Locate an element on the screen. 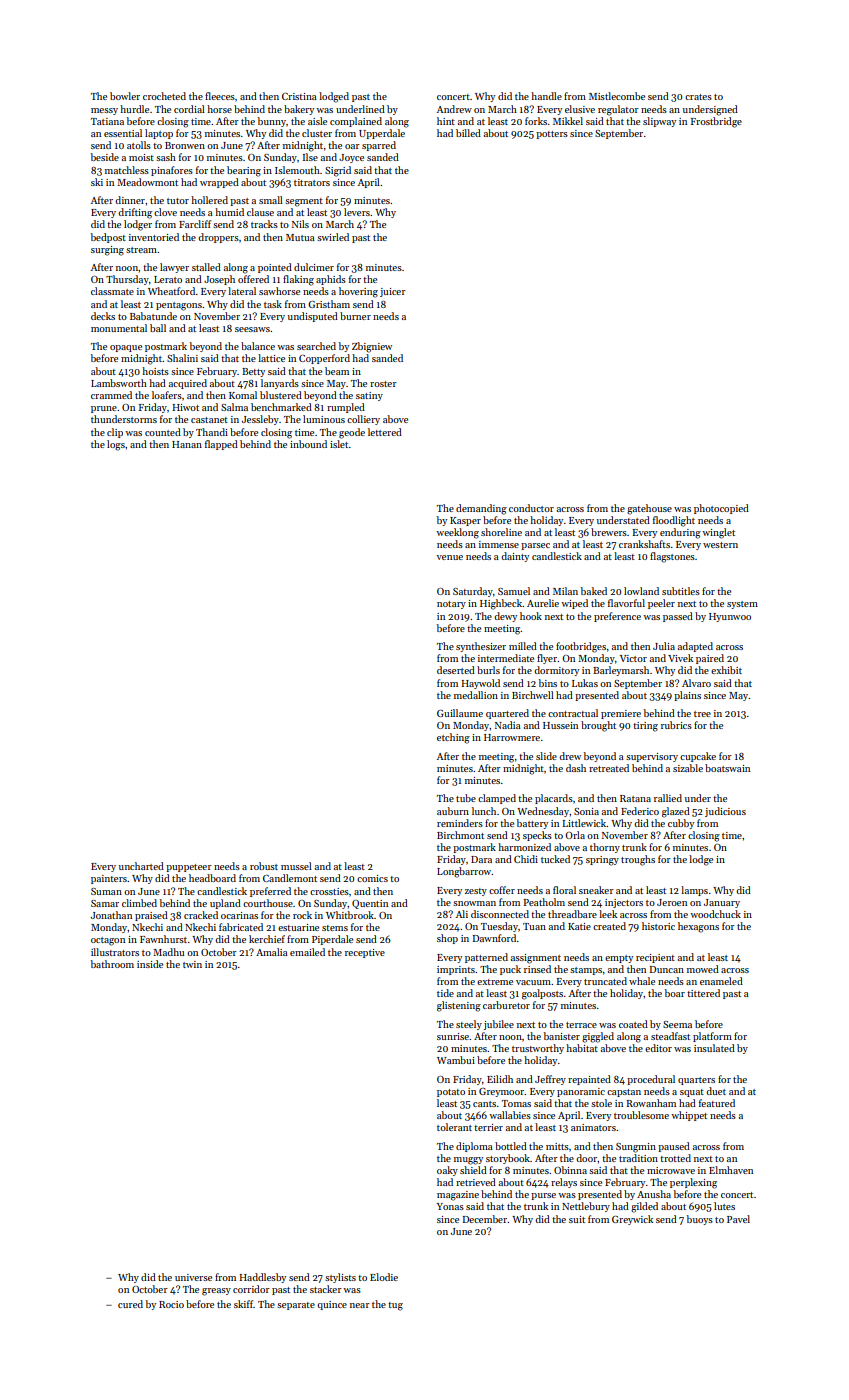  sunrise is located at coordinates (453, 1036).
